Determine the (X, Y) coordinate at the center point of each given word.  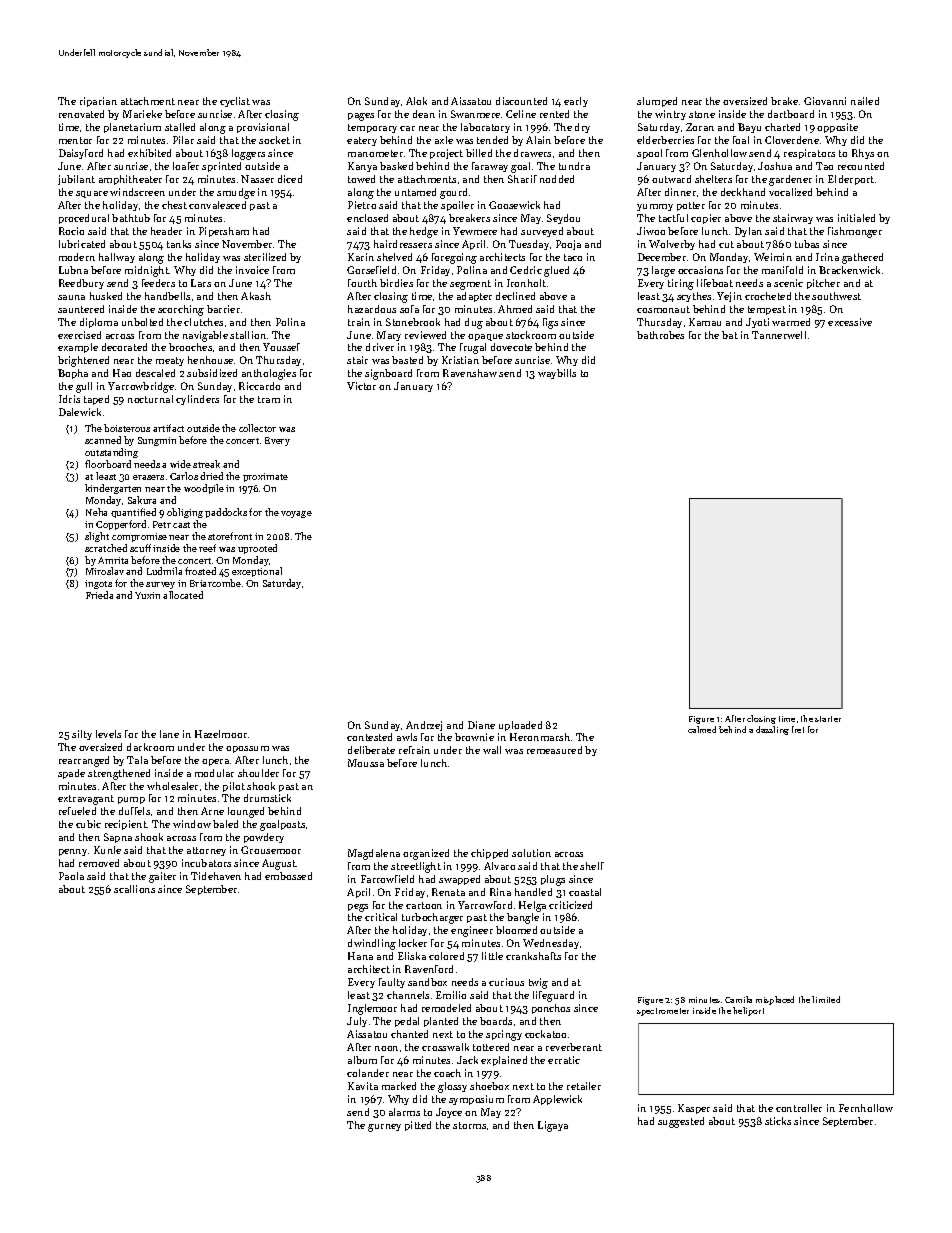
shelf (592, 866)
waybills (557, 374)
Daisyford (81, 154)
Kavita (363, 1086)
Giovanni (825, 101)
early (576, 102)
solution (531, 853)
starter (828, 719)
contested (369, 737)
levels (108, 734)
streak (206, 464)
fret (798, 729)
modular (214, 773)
